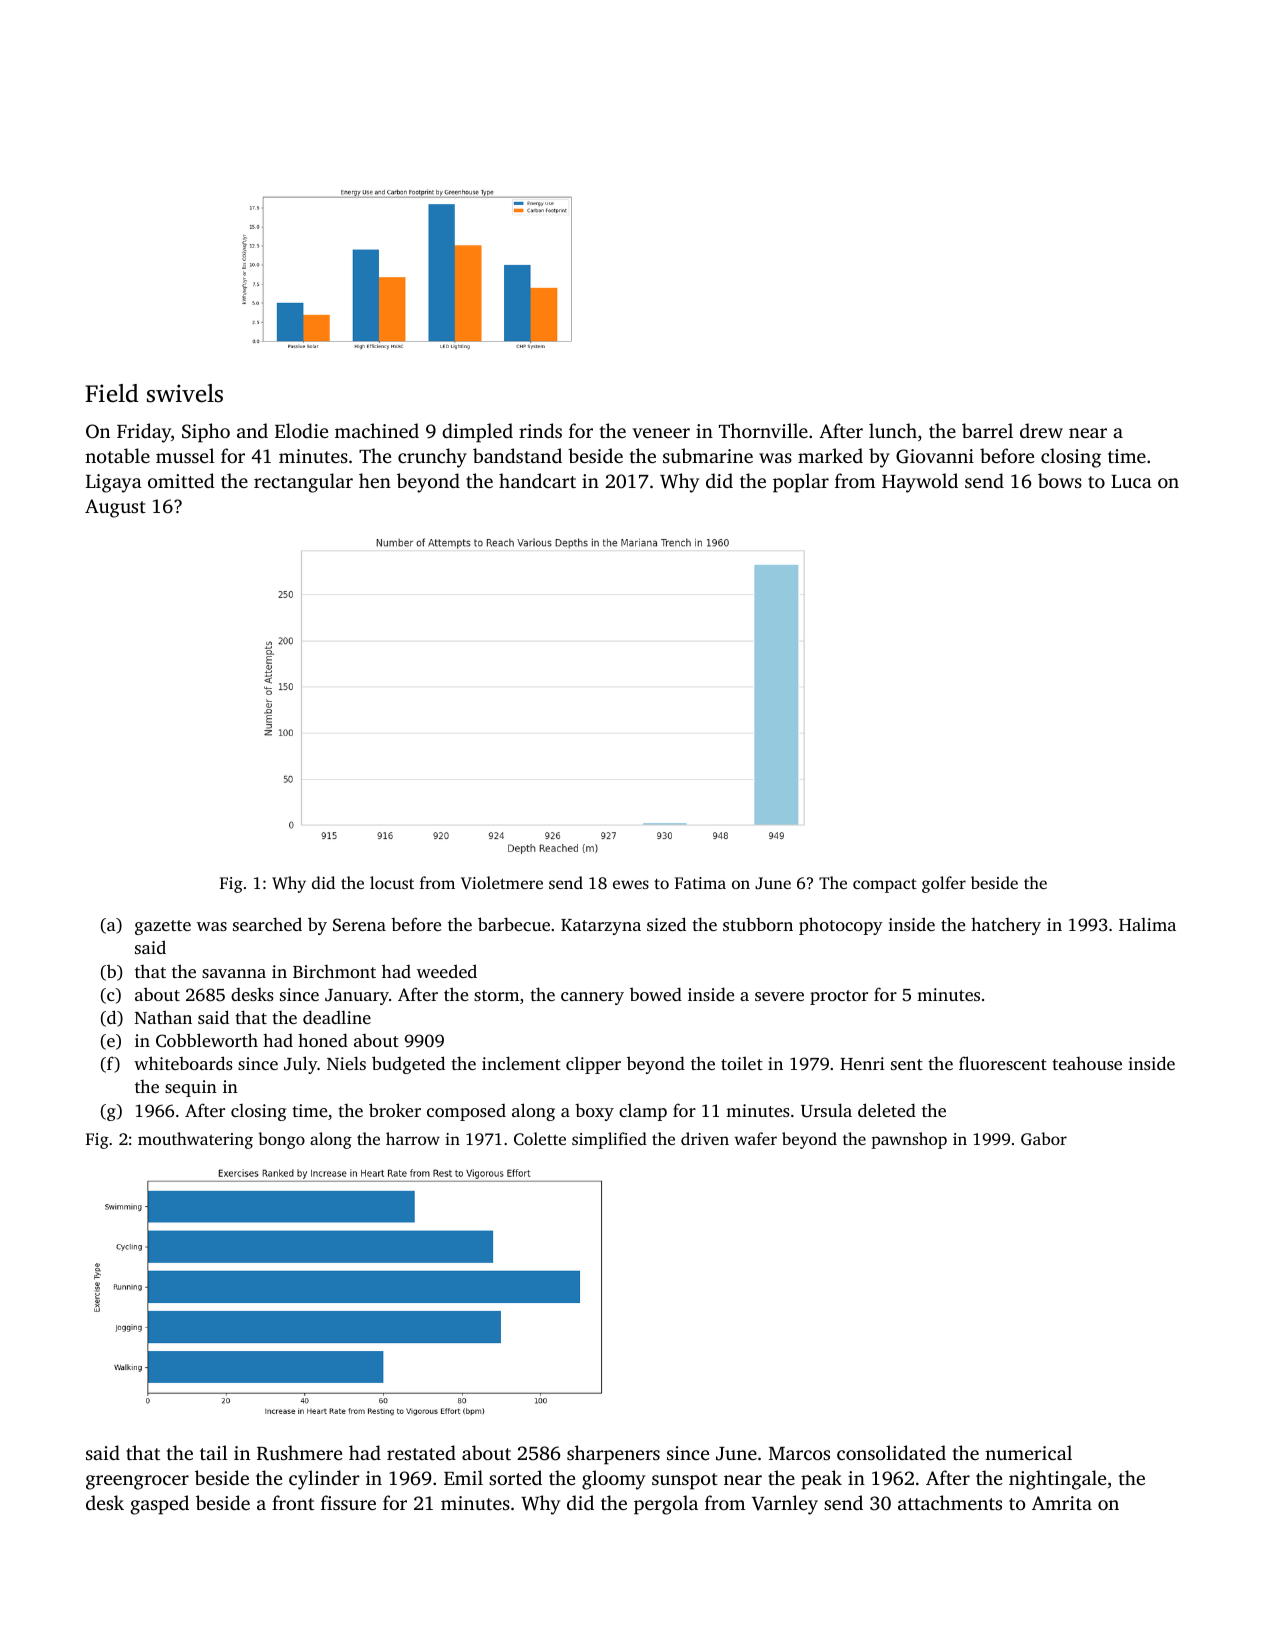  I want to click on compact, so click(885, 885).
